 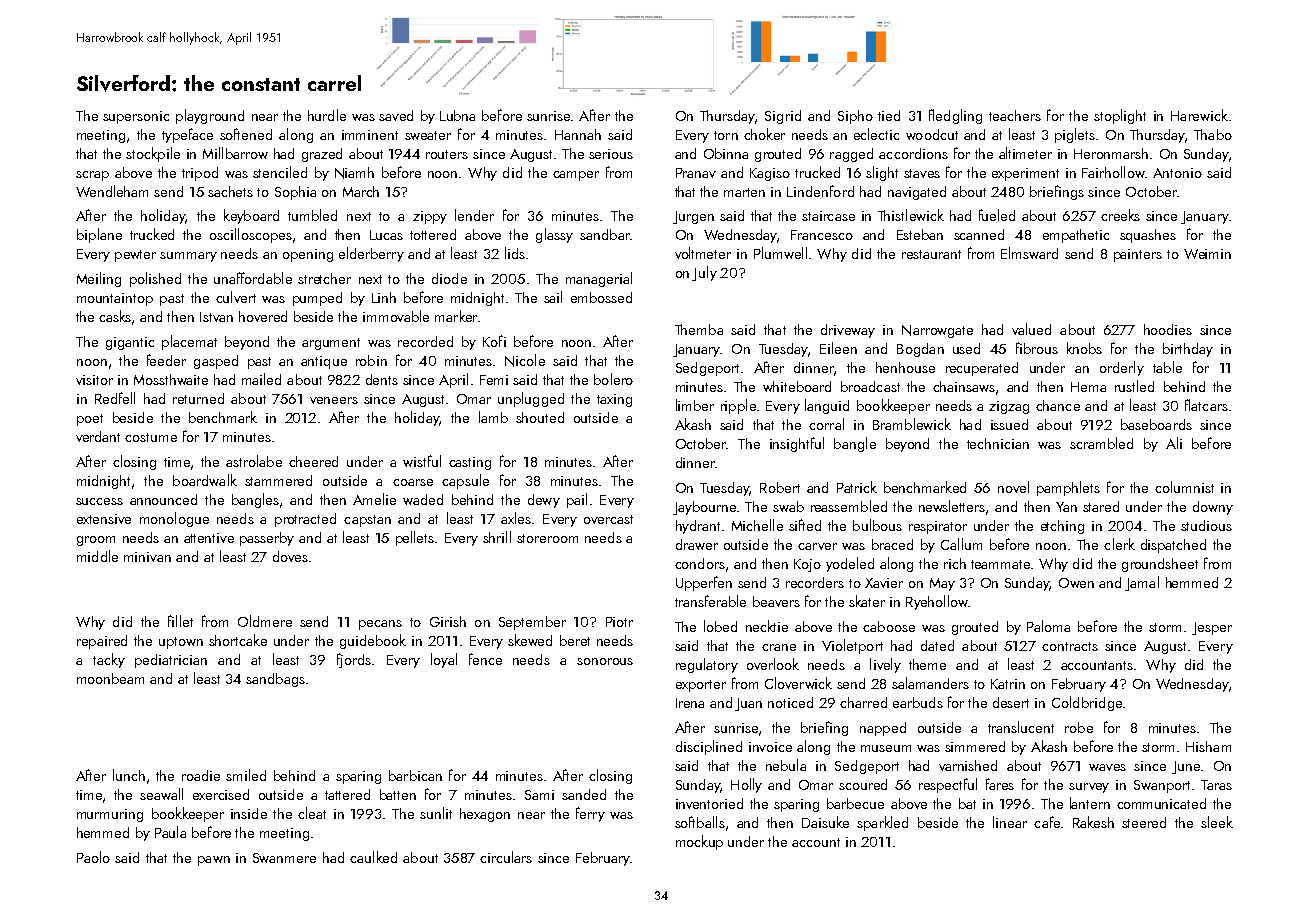 What do you see at coordinates (1111, 153) in the document?
I see `Heronmarsh` at bounding box center [1111, 153].
